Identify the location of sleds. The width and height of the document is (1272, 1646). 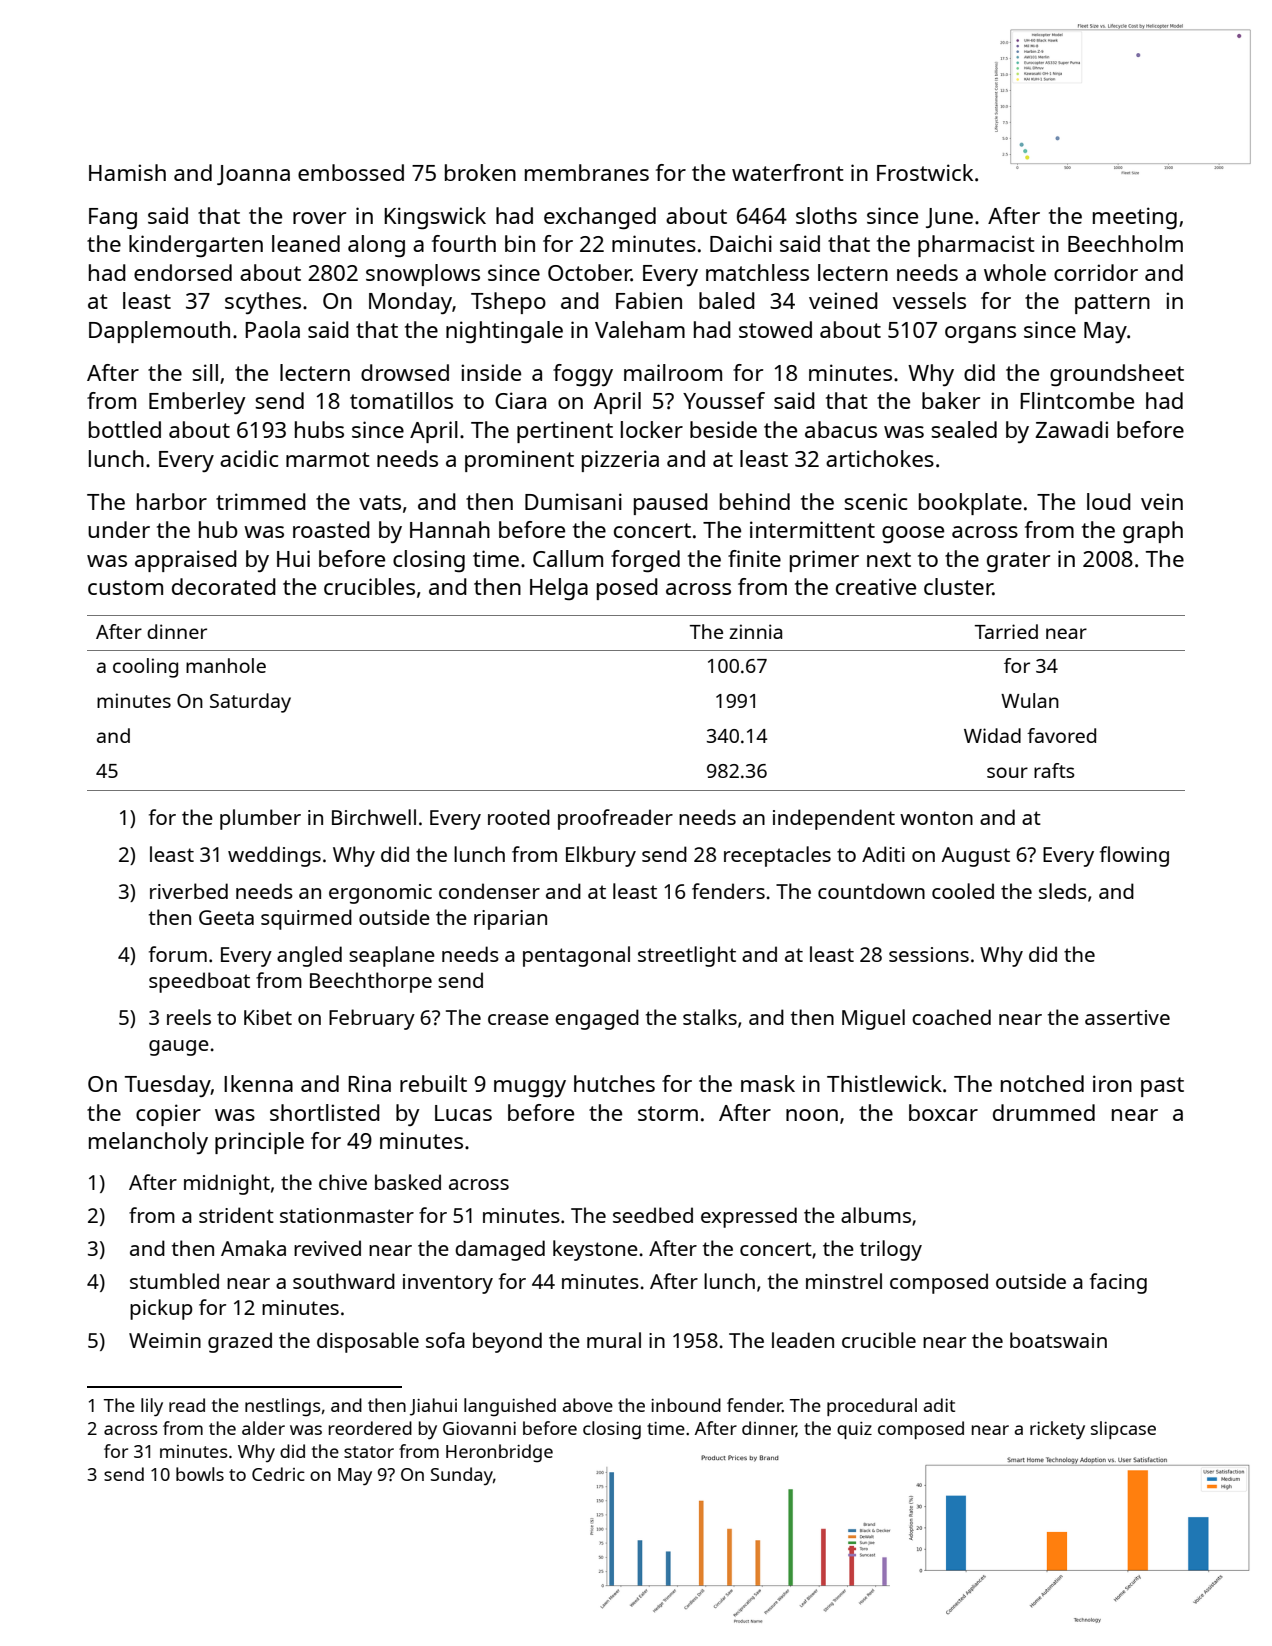
(1063, 891).
